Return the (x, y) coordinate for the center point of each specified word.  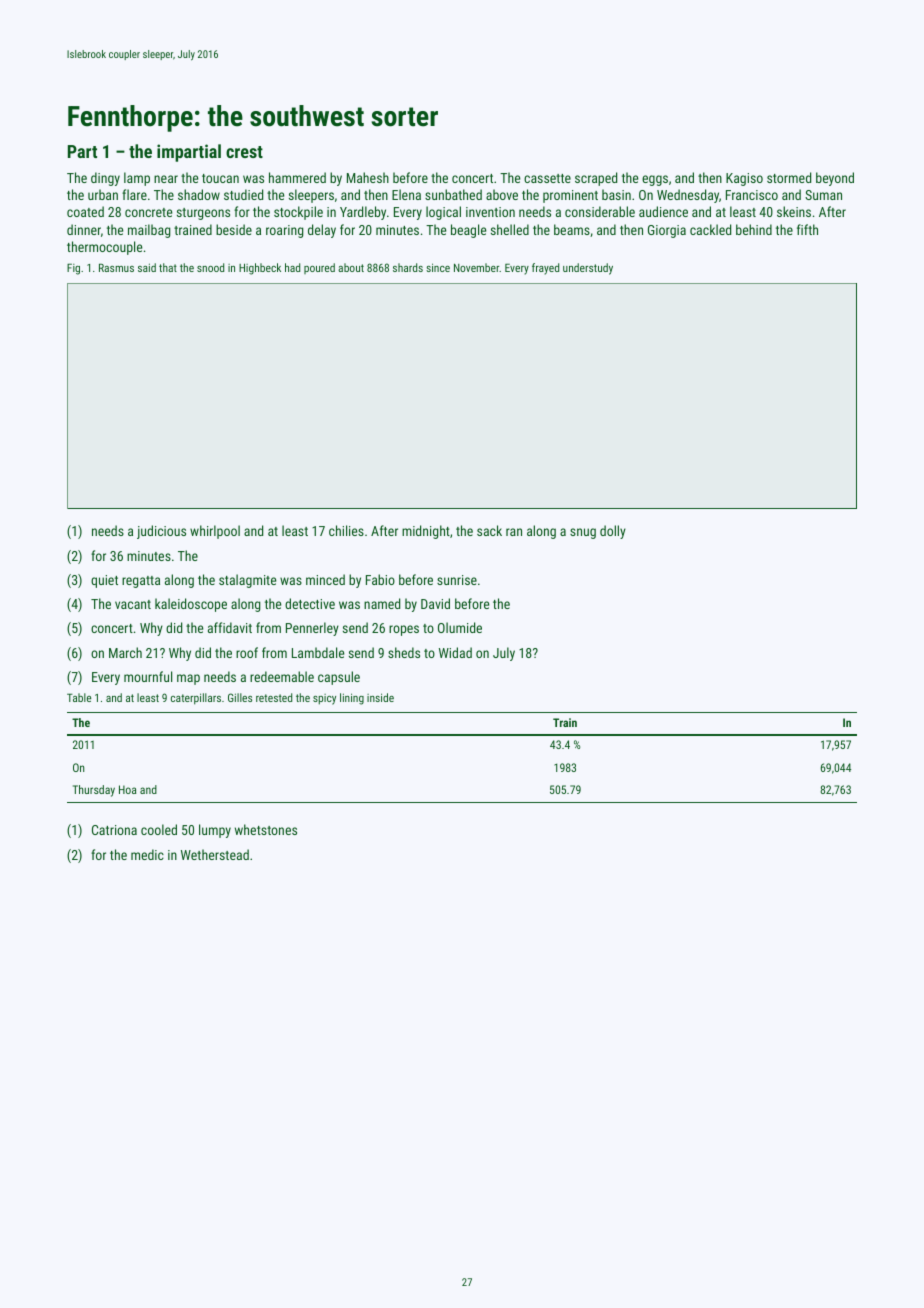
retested (274, 697)
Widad (455, 652)
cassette (547, 178)
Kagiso (744, 179)
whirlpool (215, 532)
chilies (346, 530)
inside (380, 697)
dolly (613, 532)
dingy (105, 179)
